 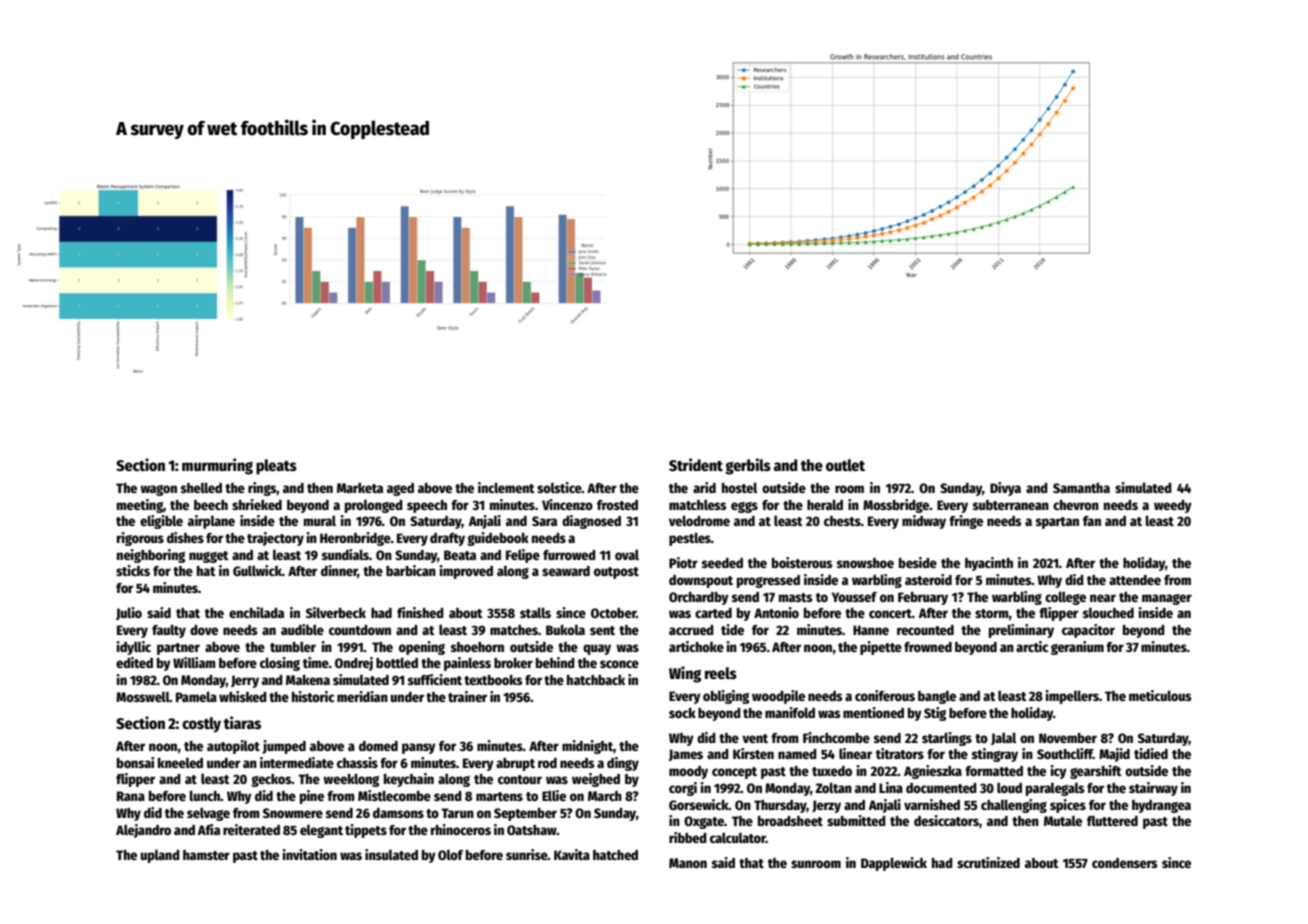 What do you see at coordinates (795, 597) in the page?
I see `masts` at bounding box center [795, 597].
